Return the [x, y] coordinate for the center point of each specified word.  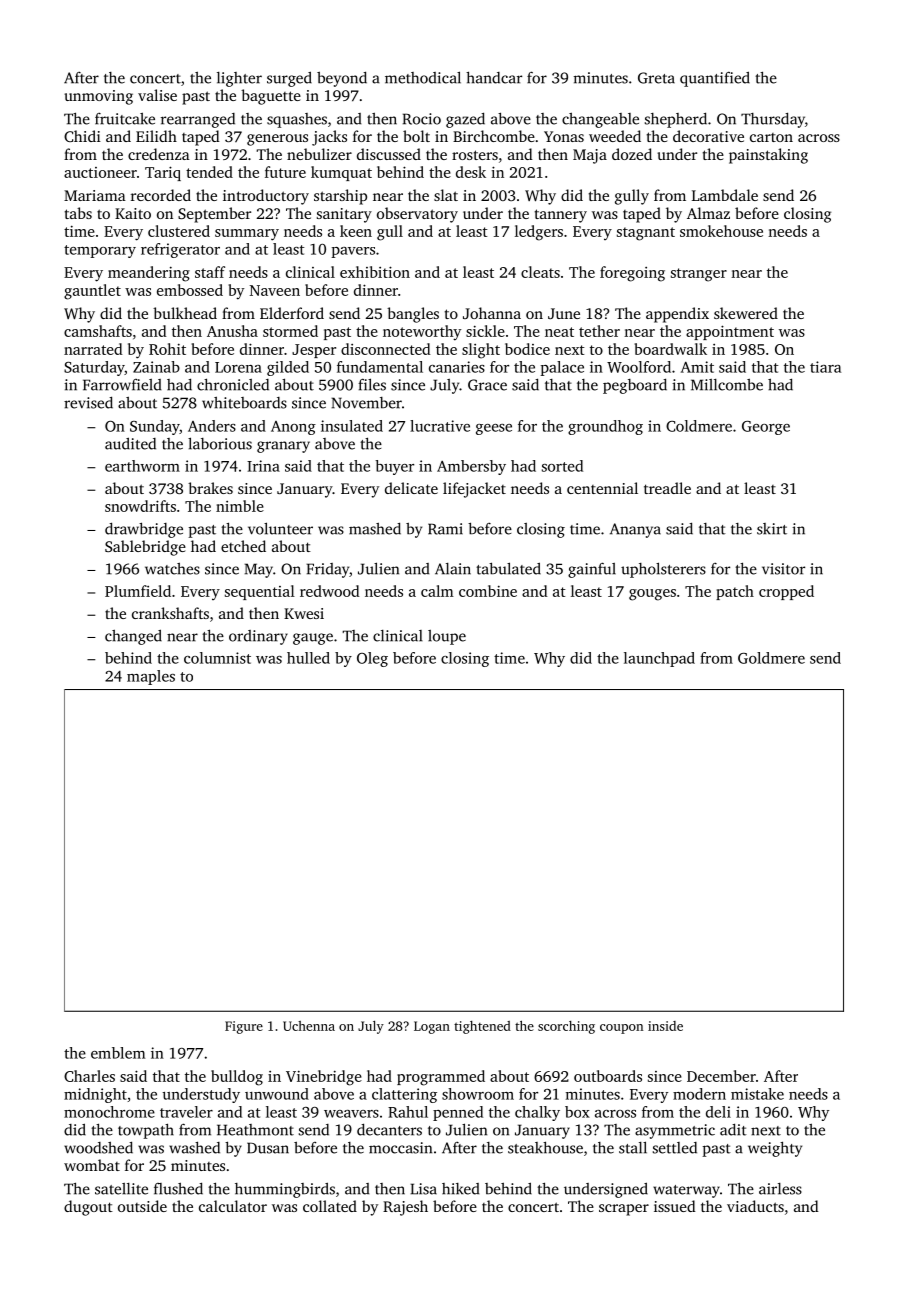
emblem [118, 1053]
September [214, 215]
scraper [624, 1210]
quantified [715, 79]
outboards [608, 1076]
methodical [423, 77]
